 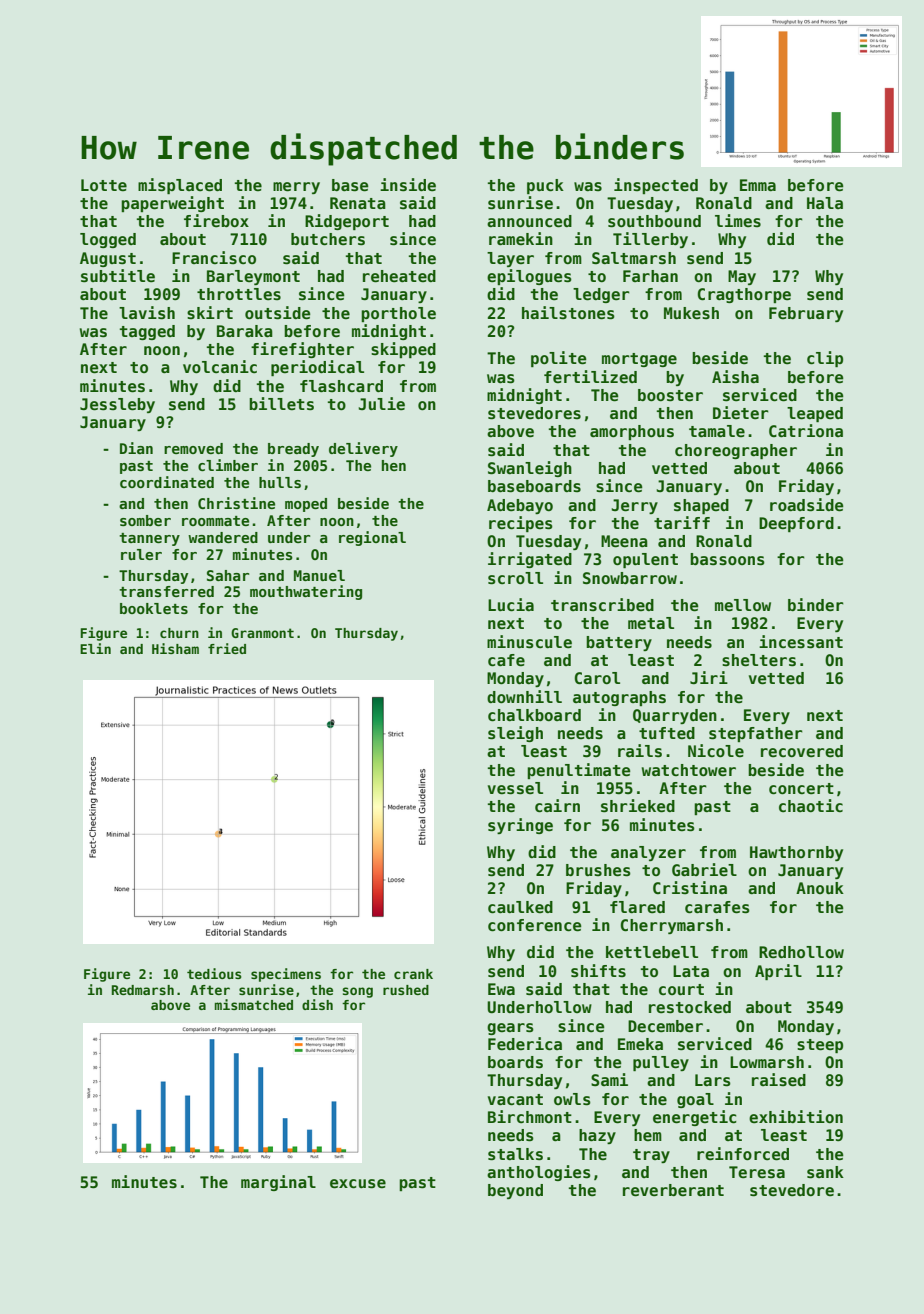 I want to click on Lotte, so click(x=104, y=185).
